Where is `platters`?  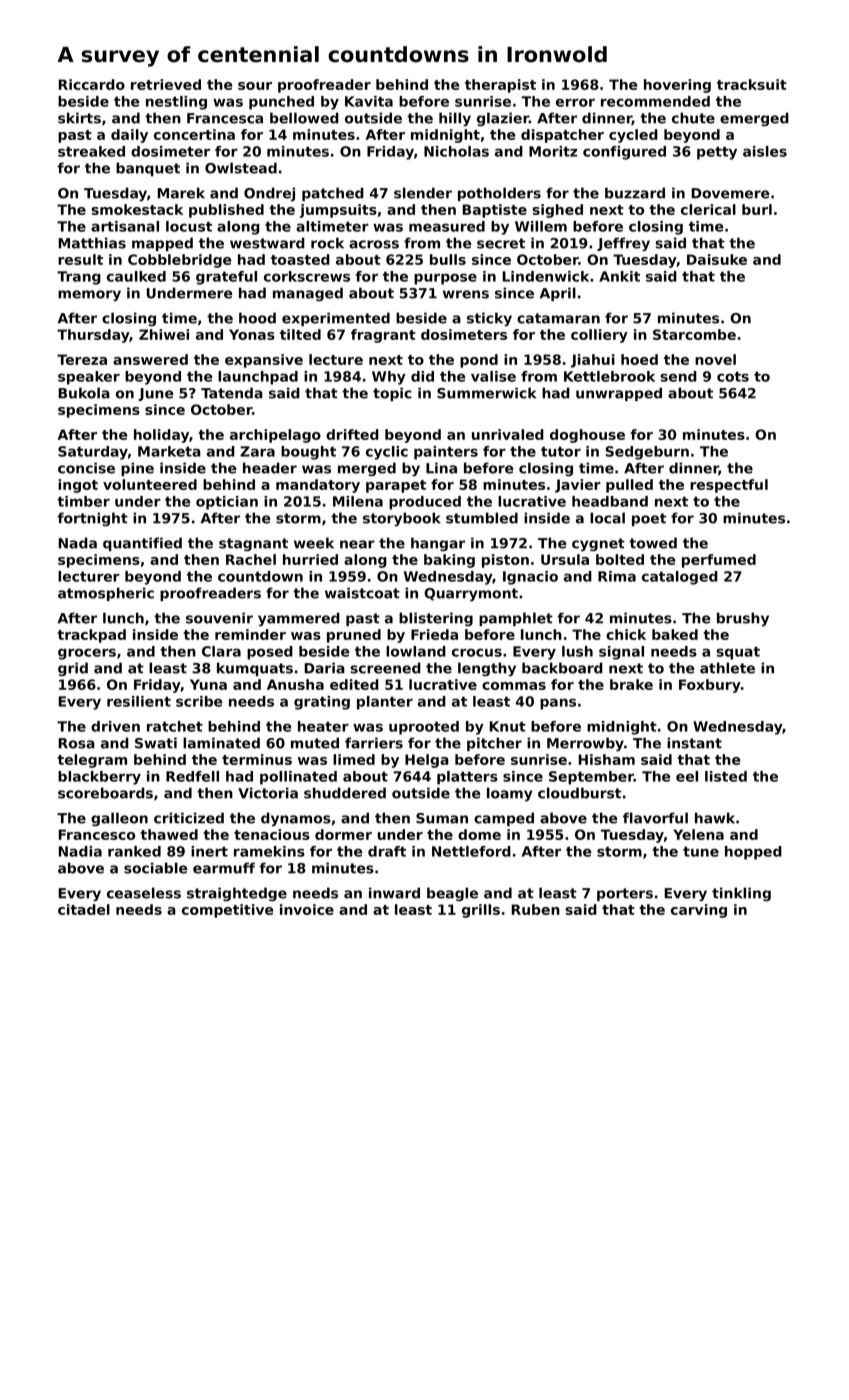 platters is located at coordinates (467, 778).
